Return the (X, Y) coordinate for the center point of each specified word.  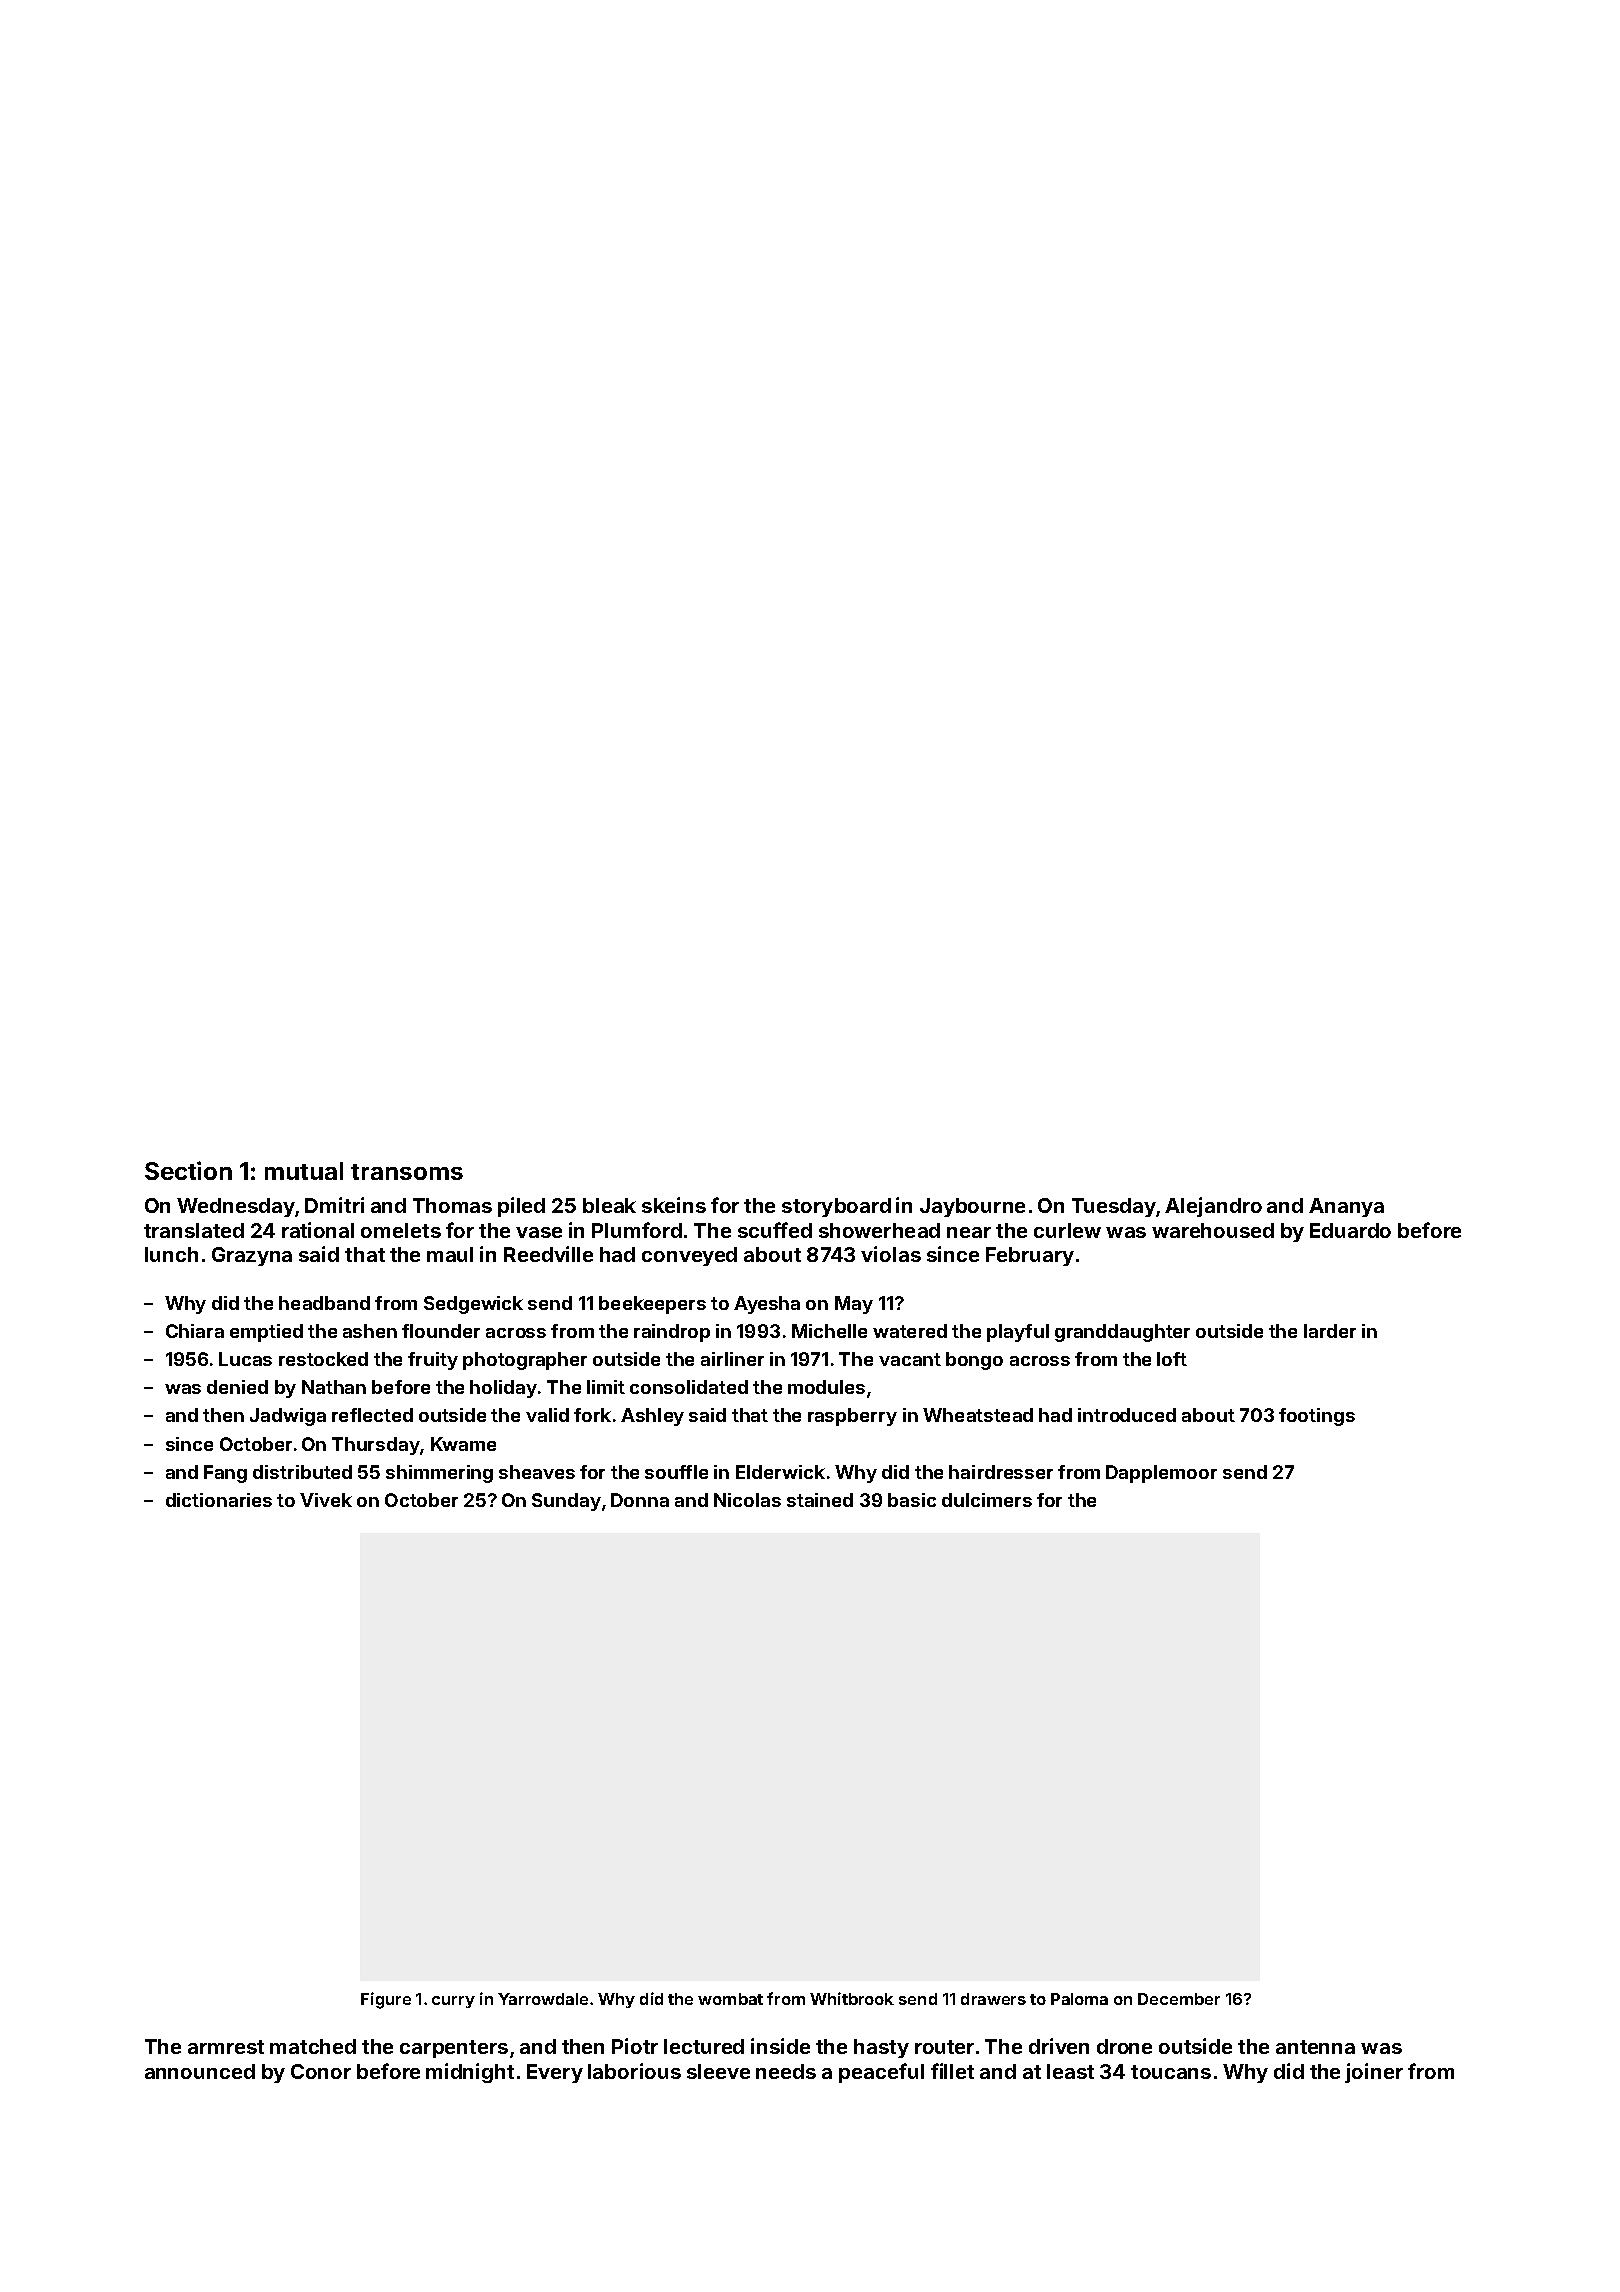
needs (786, 2071)
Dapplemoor (1161, 1474)
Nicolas (747, 1500)
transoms (407, 1172)
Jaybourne (972, 1207)
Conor (321, 2071)
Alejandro (1213, 1207)
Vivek (326, 1500)
